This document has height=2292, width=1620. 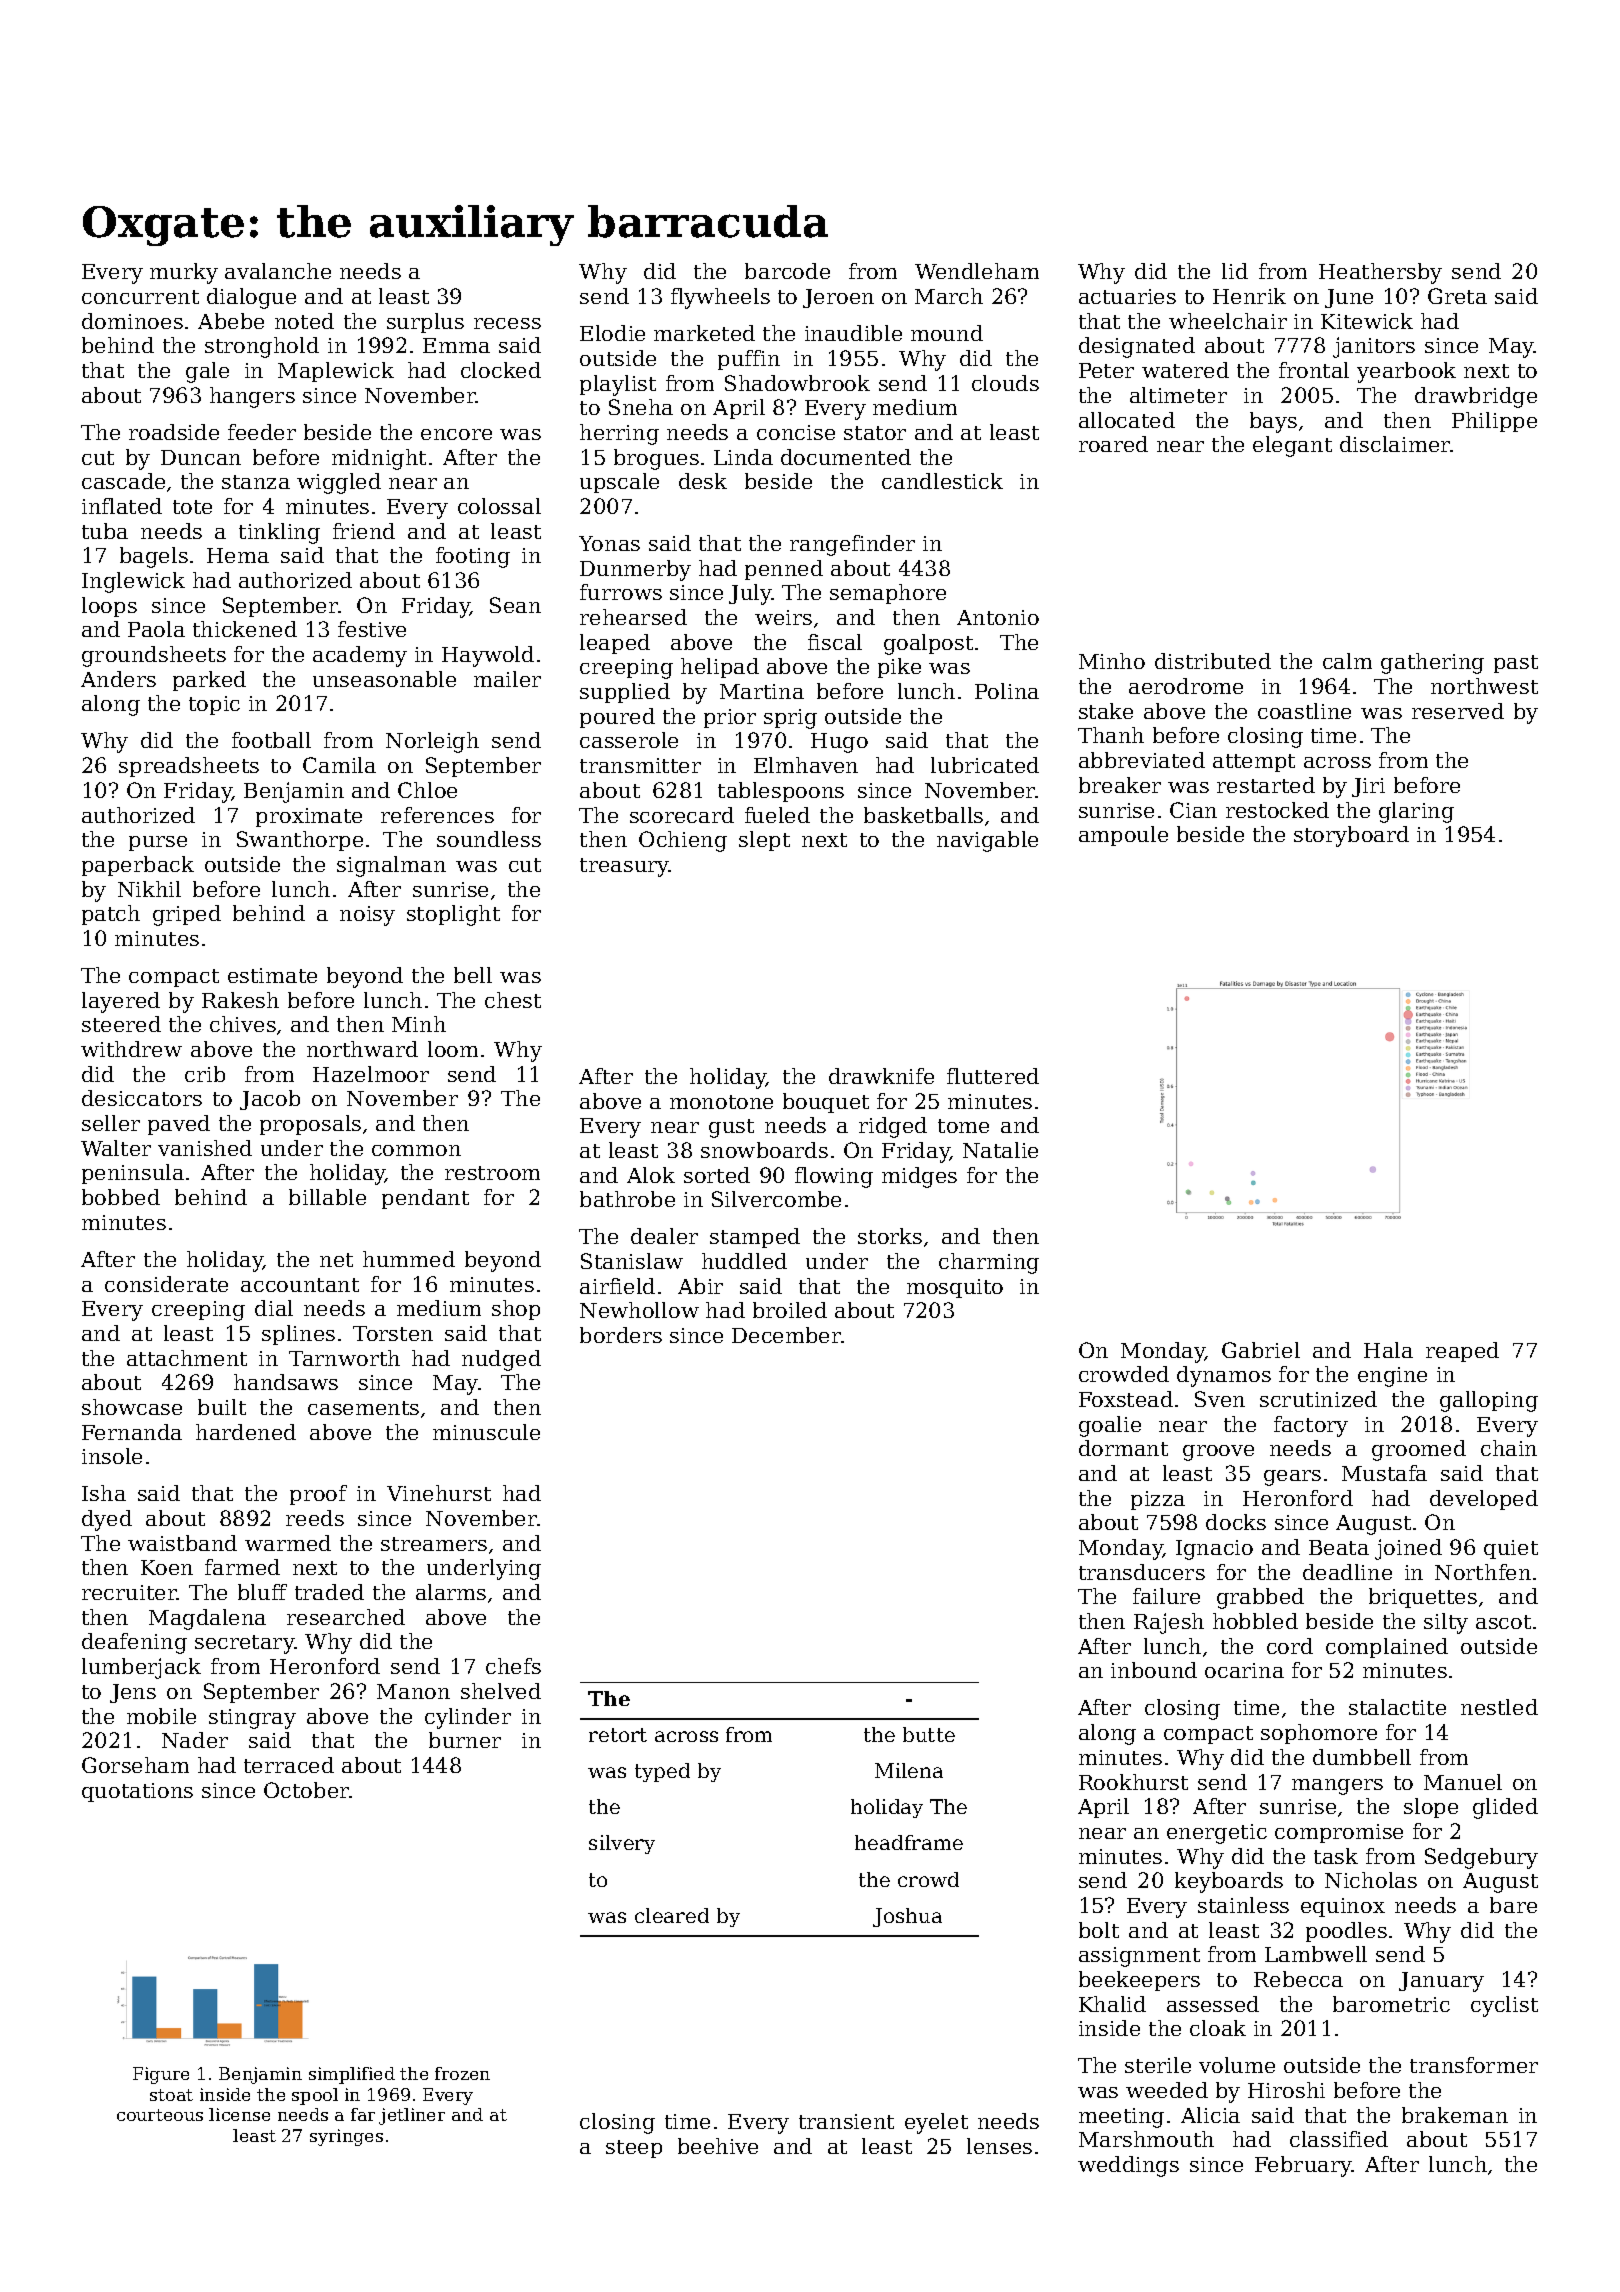 I want to click on layered, so click(x=121, y=1002).
